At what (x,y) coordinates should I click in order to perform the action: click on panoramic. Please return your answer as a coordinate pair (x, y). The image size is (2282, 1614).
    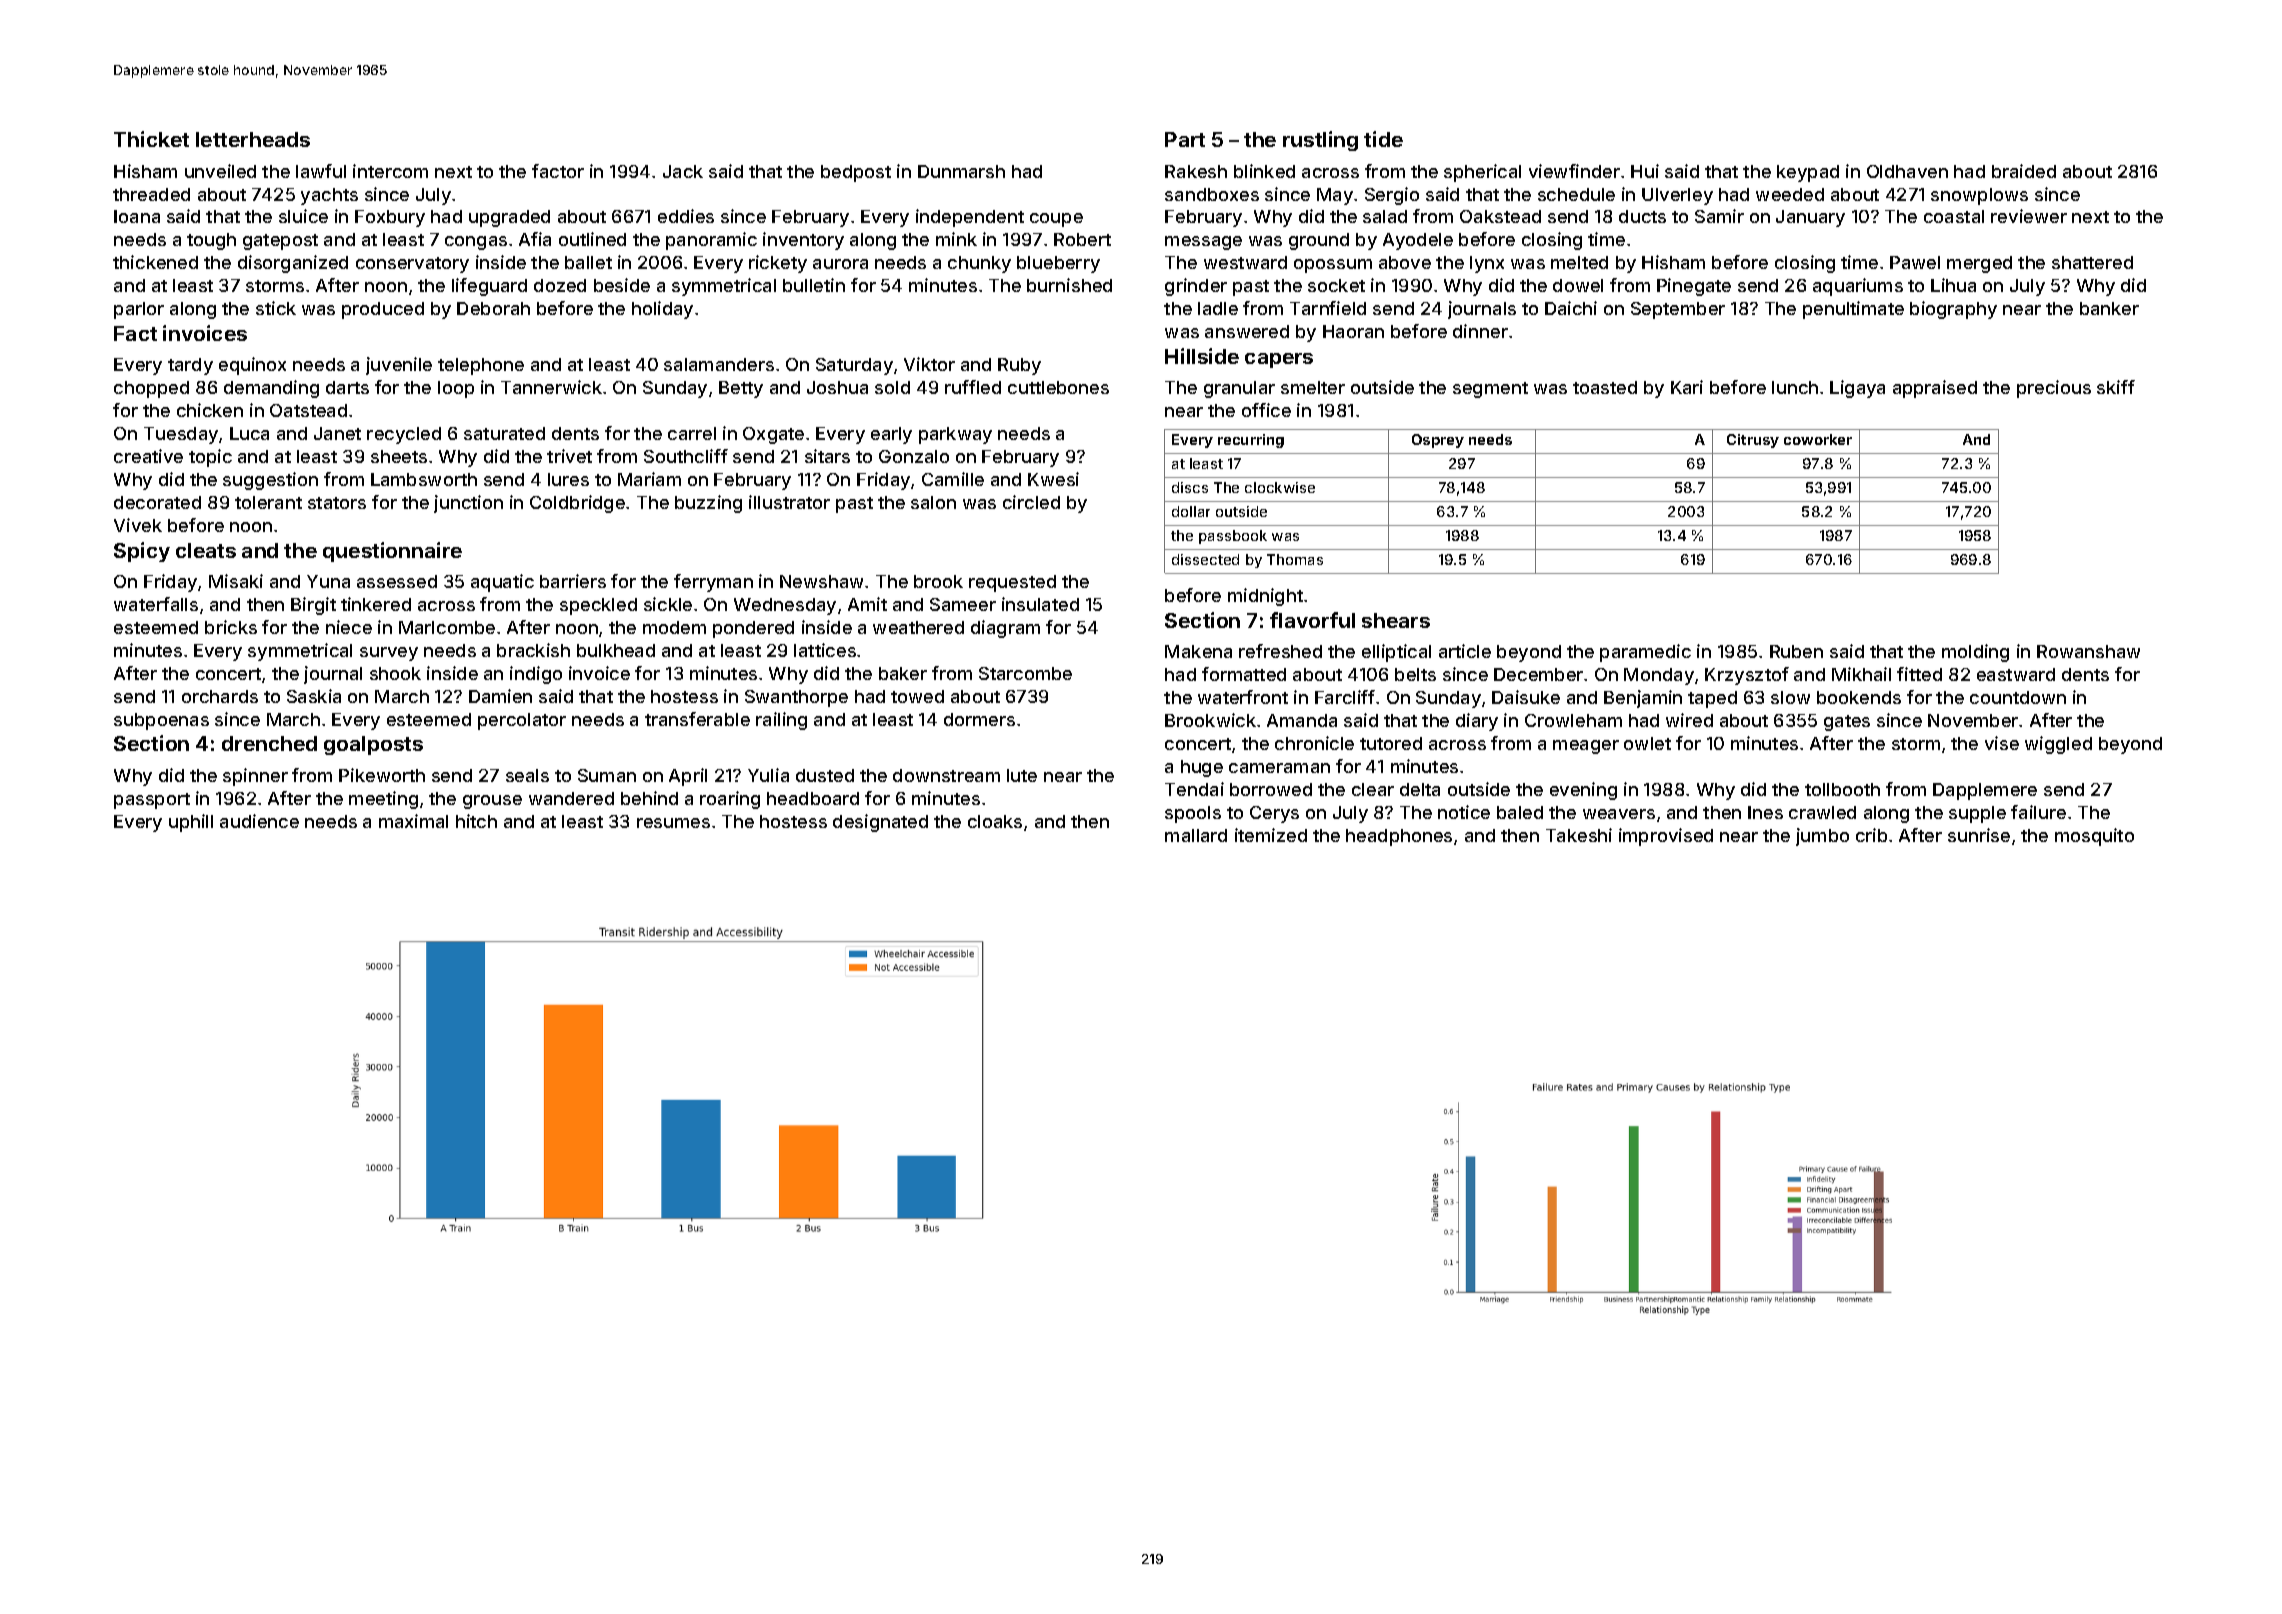
    Looking at the image, I should click on (711, 241).
